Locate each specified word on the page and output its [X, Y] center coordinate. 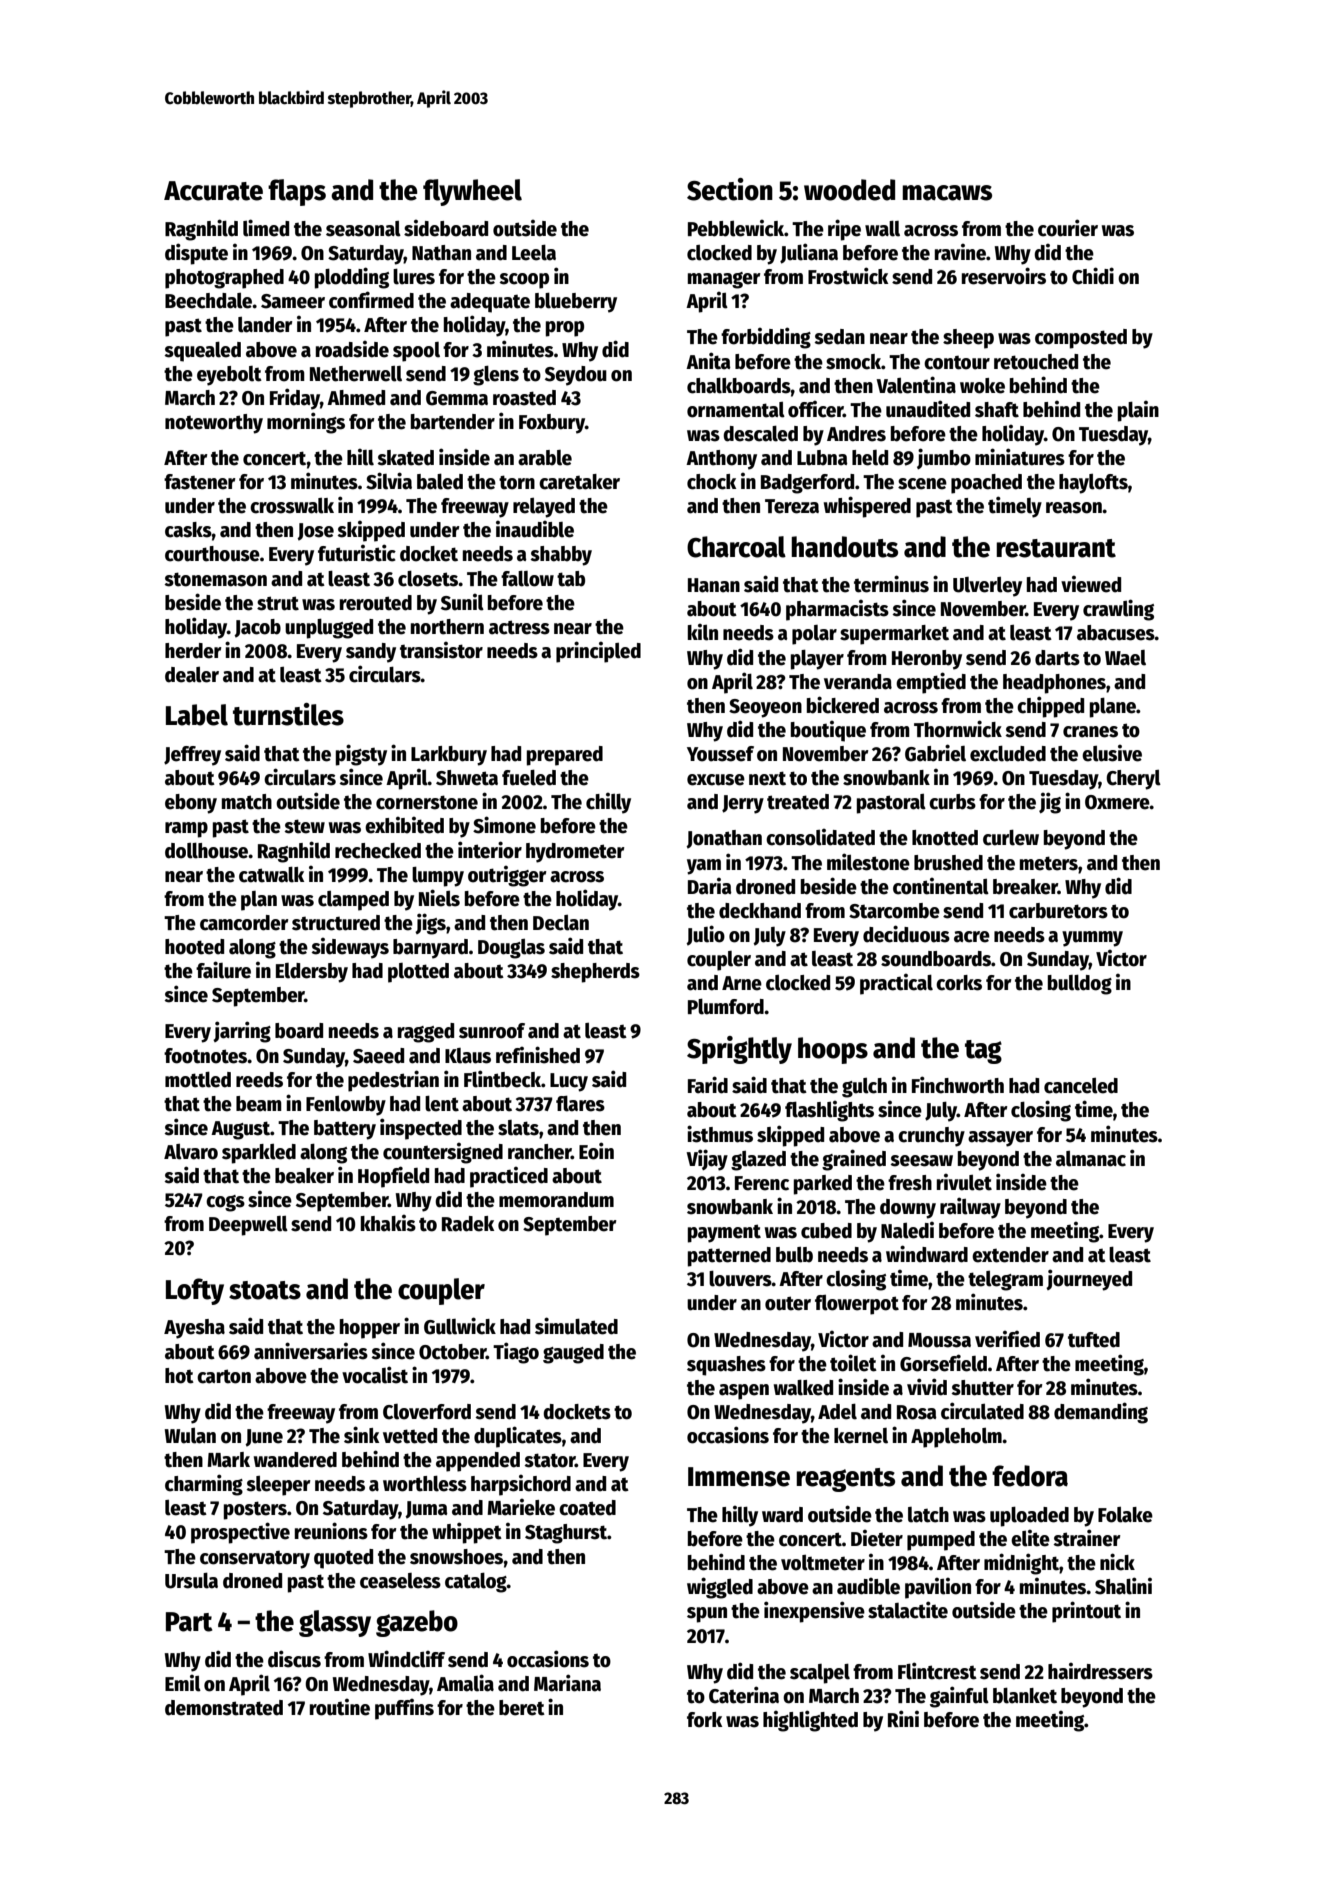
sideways [350, 948]
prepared [565, 756]
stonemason [215, 579]
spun [707, 1615]
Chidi [1093, 276]
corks [959, 983]
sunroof [492, 1031]
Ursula [191, 1580]
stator [549, 1460]
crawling [1118, 610]
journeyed [1089, 1280]
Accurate [213, 191]
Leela [534, 252]
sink [361, 1435]
